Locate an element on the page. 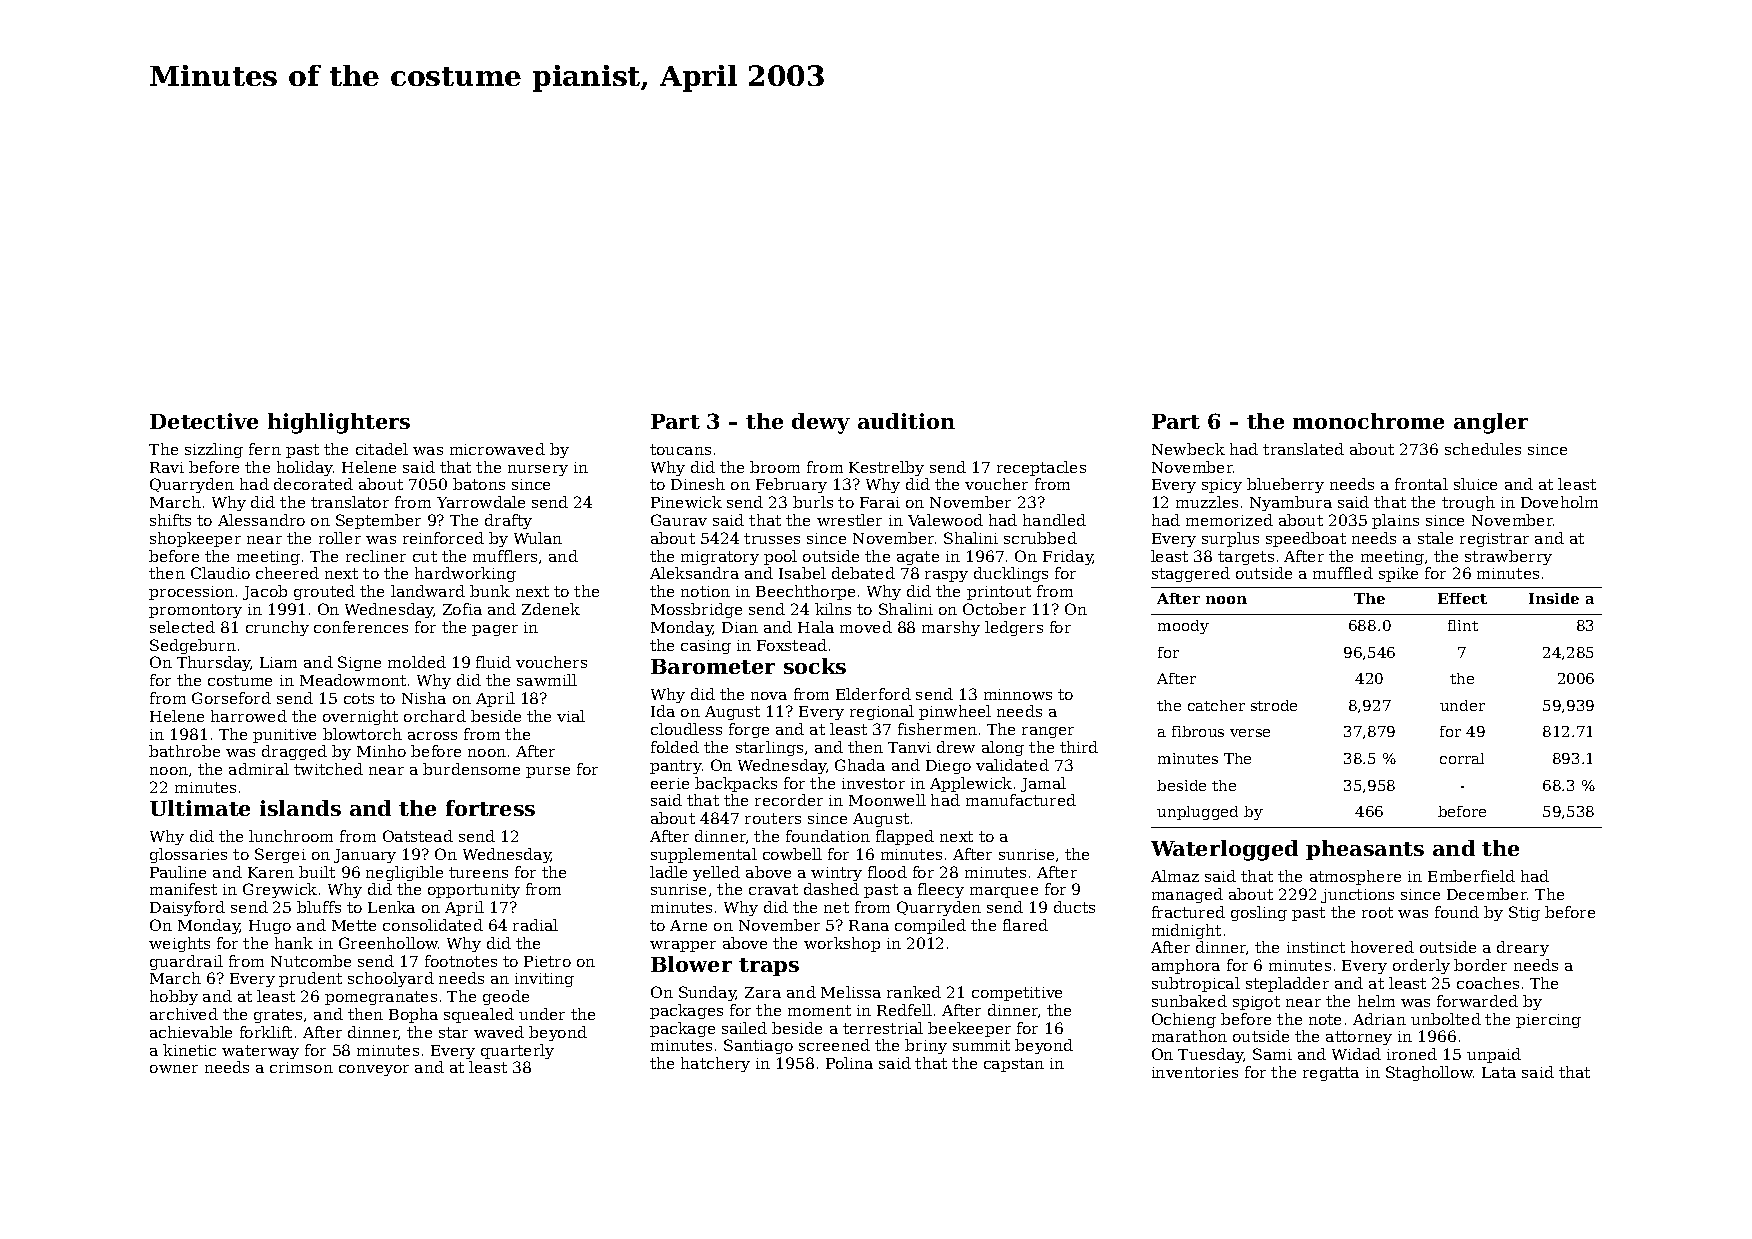  quarterly is located at coordinates (517, 1051).
